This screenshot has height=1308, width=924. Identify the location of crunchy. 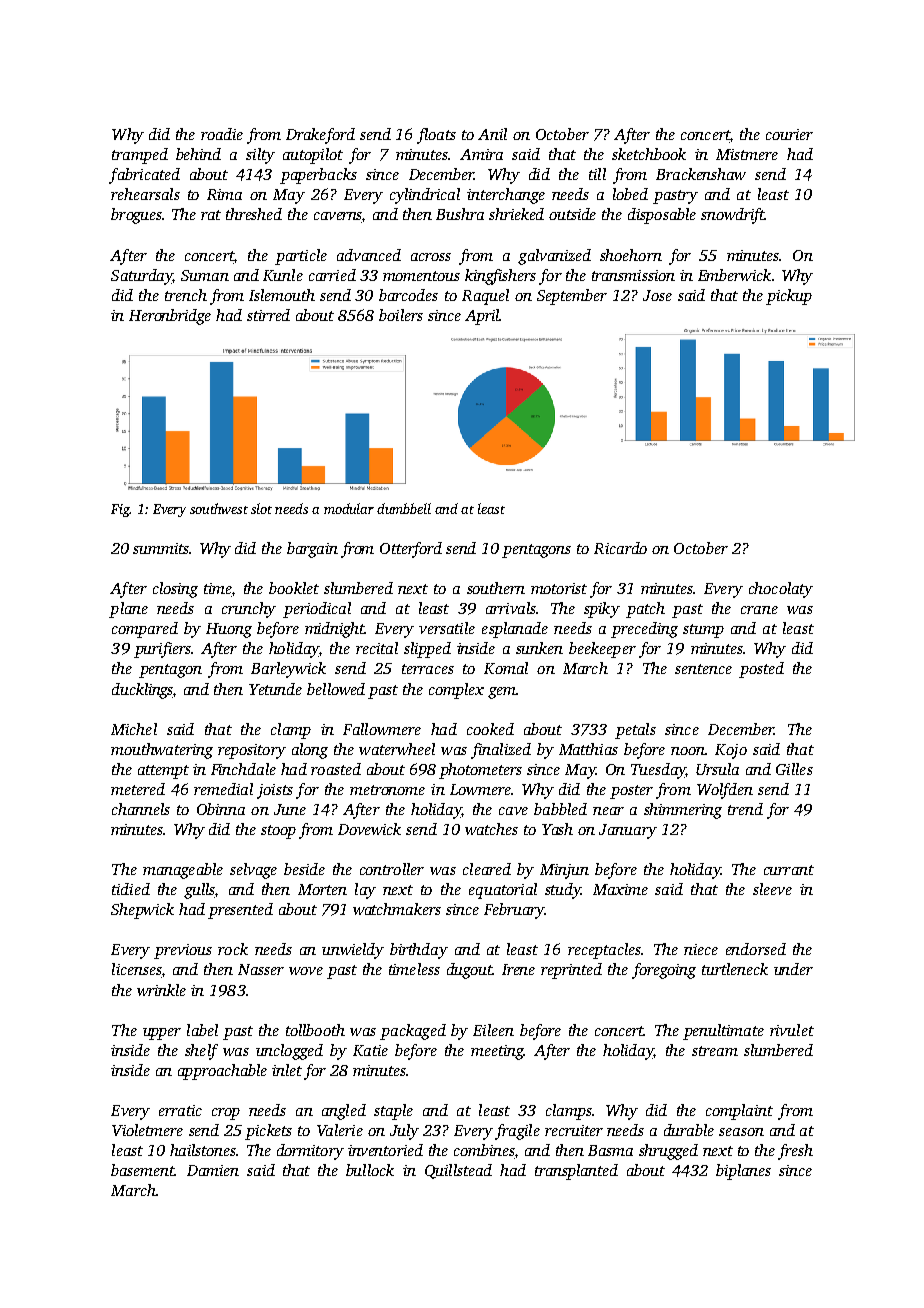
(249, 610).
